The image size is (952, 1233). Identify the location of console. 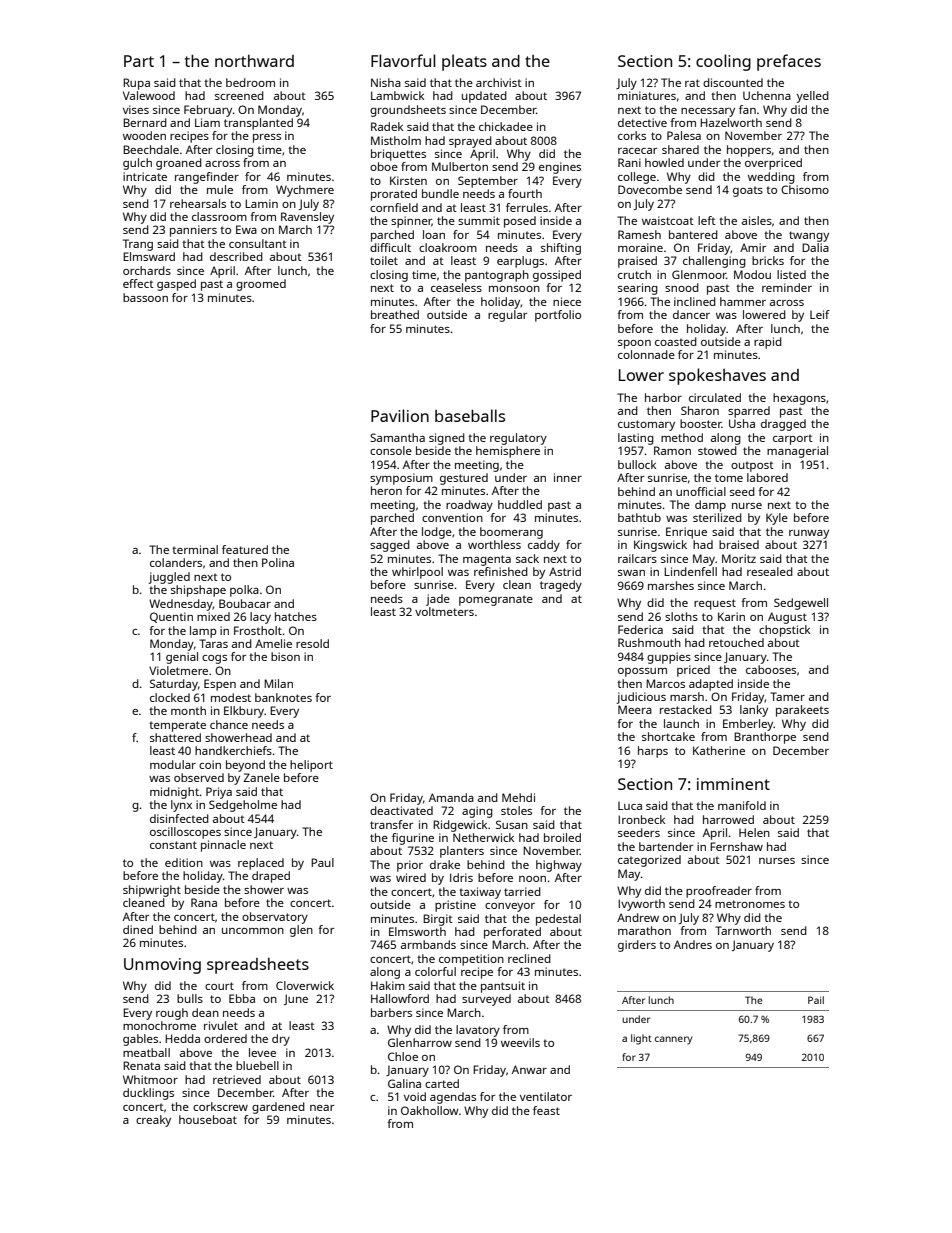
(391, 450).
